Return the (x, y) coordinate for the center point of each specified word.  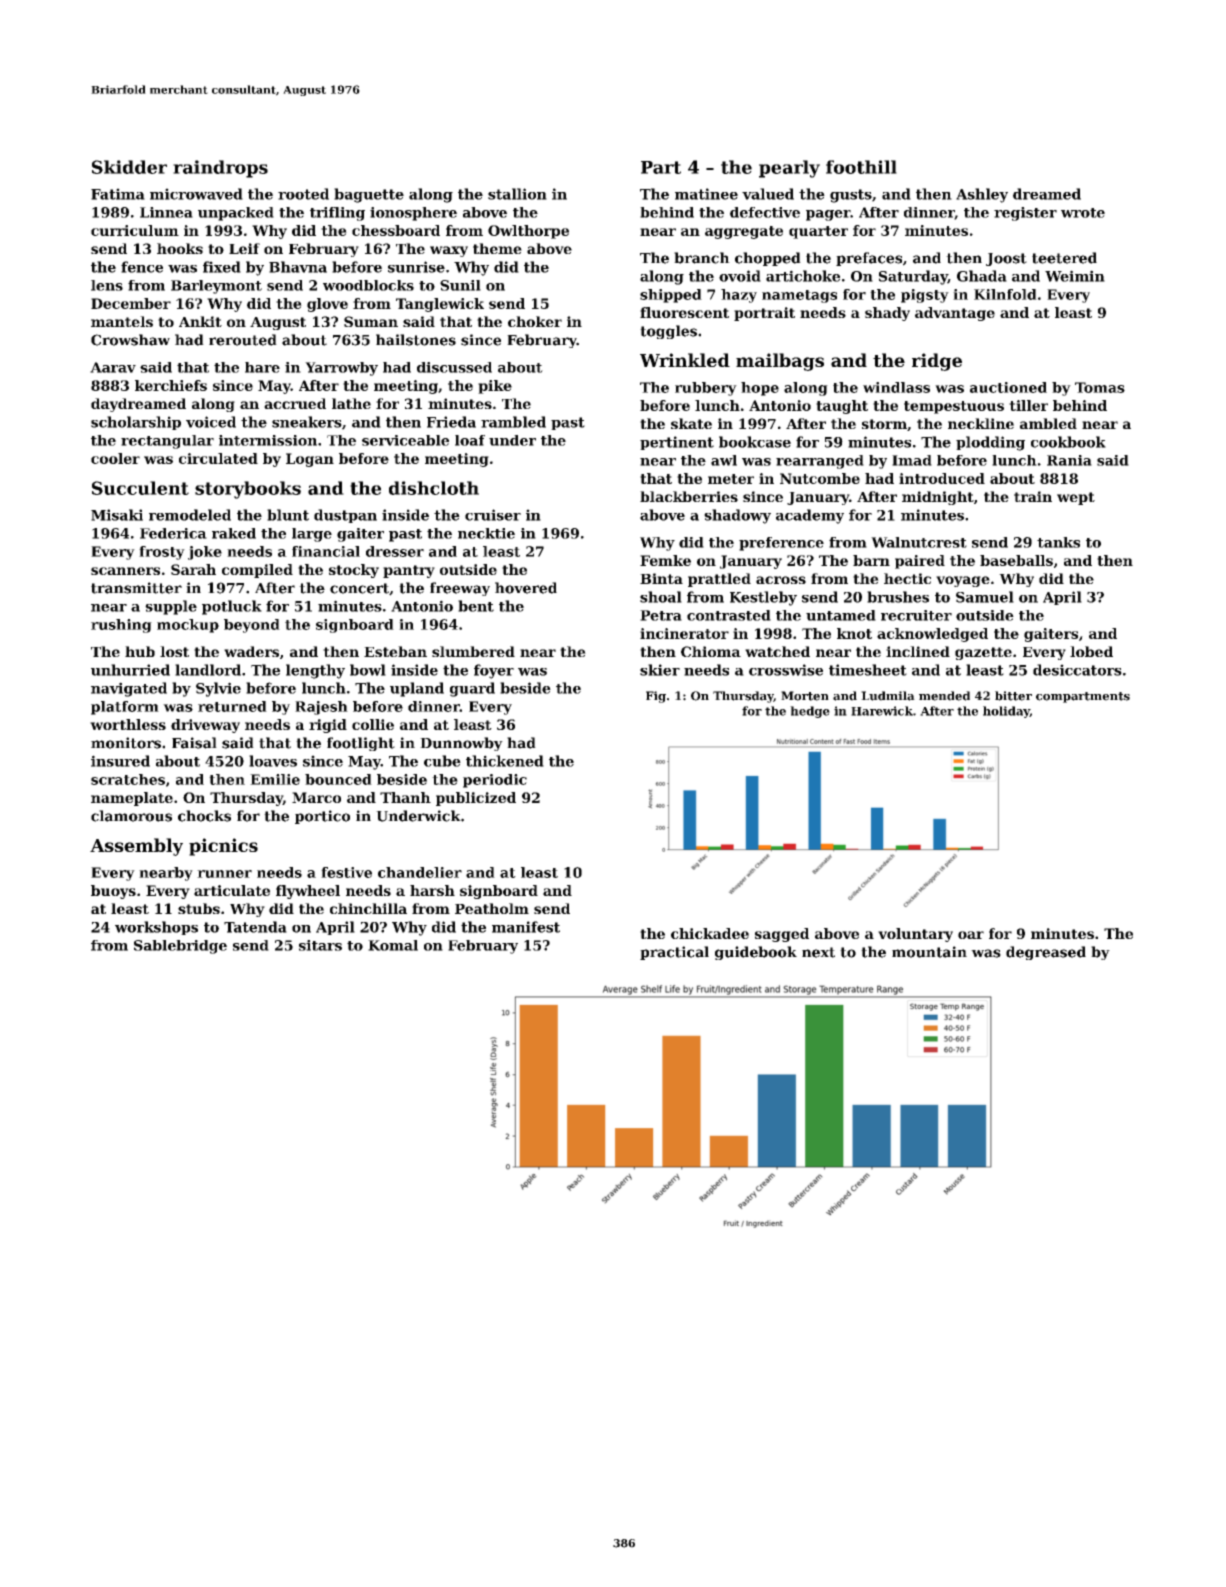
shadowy (737, 516)
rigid (328, 726)
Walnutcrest (919, 542)
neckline (981, 423)
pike (495, 387)
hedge (810, 712)
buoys (113, 892)
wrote (1083, 213)
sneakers (307, 422)
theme (497, 248)
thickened (505, 761)
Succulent (140, 488)
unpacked (236, 214)
